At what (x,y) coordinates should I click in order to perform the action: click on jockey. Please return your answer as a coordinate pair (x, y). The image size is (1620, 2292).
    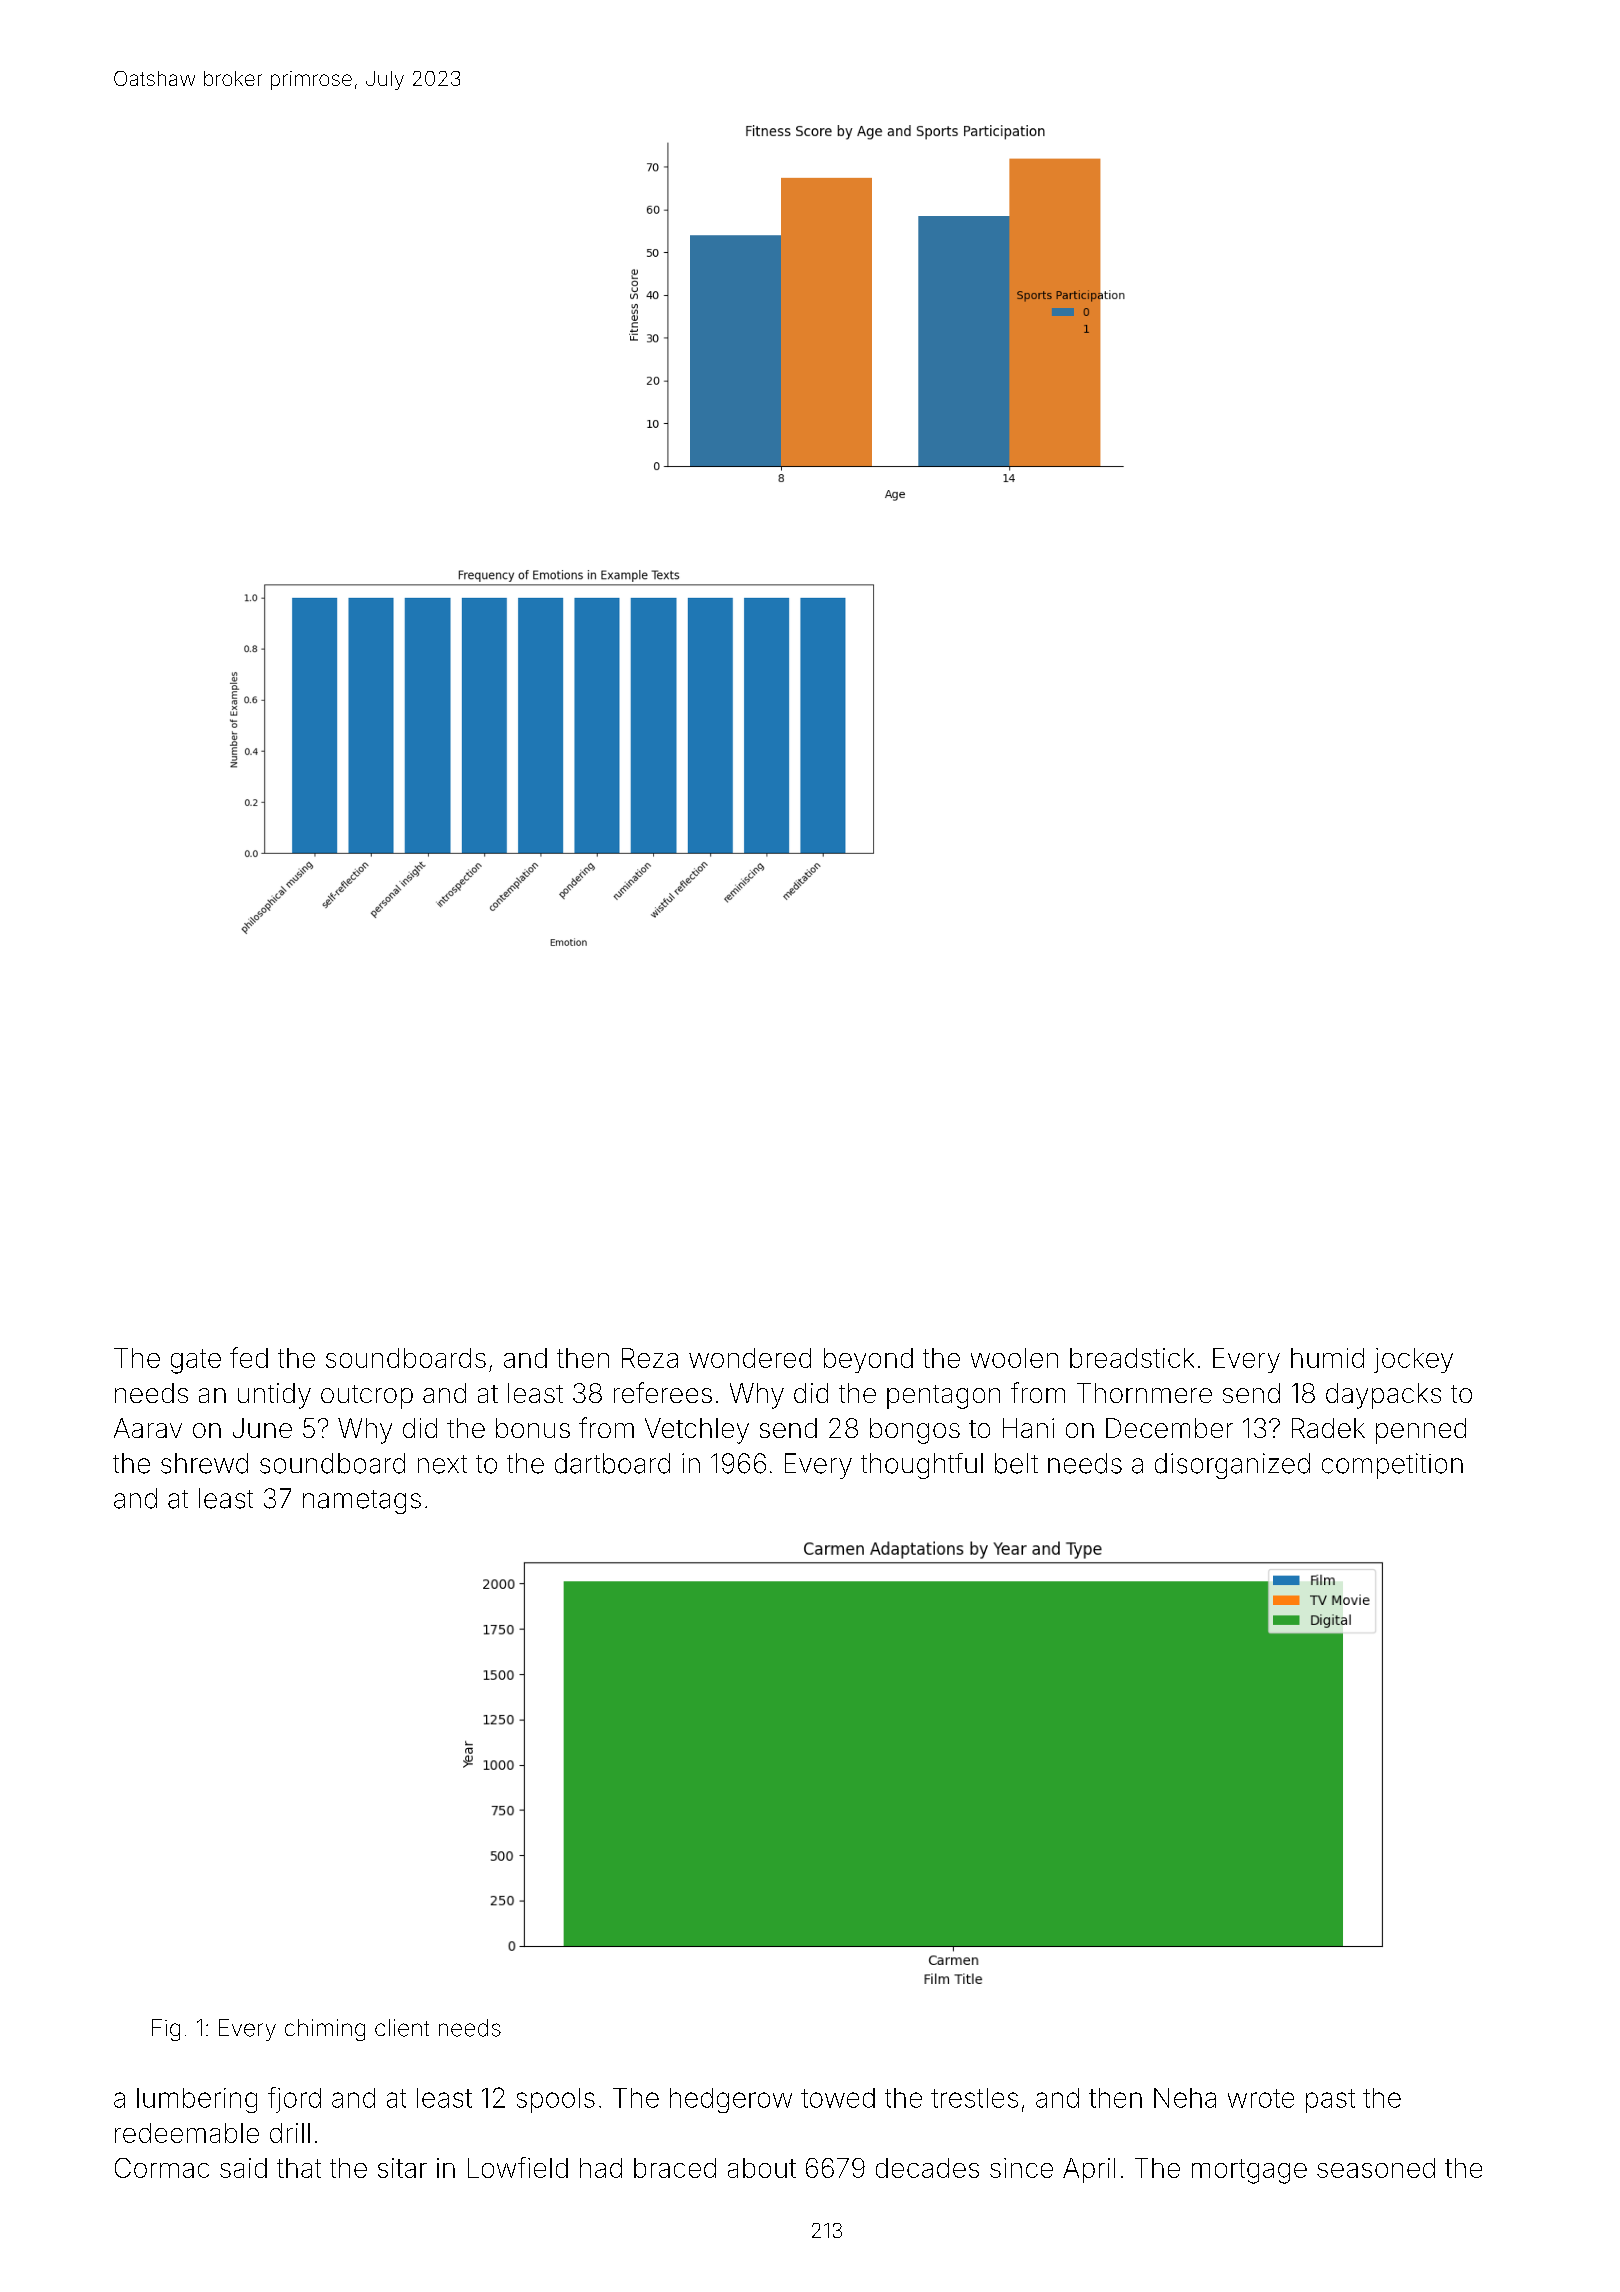
    Looking at the image, I should click on (1413, 1360).
